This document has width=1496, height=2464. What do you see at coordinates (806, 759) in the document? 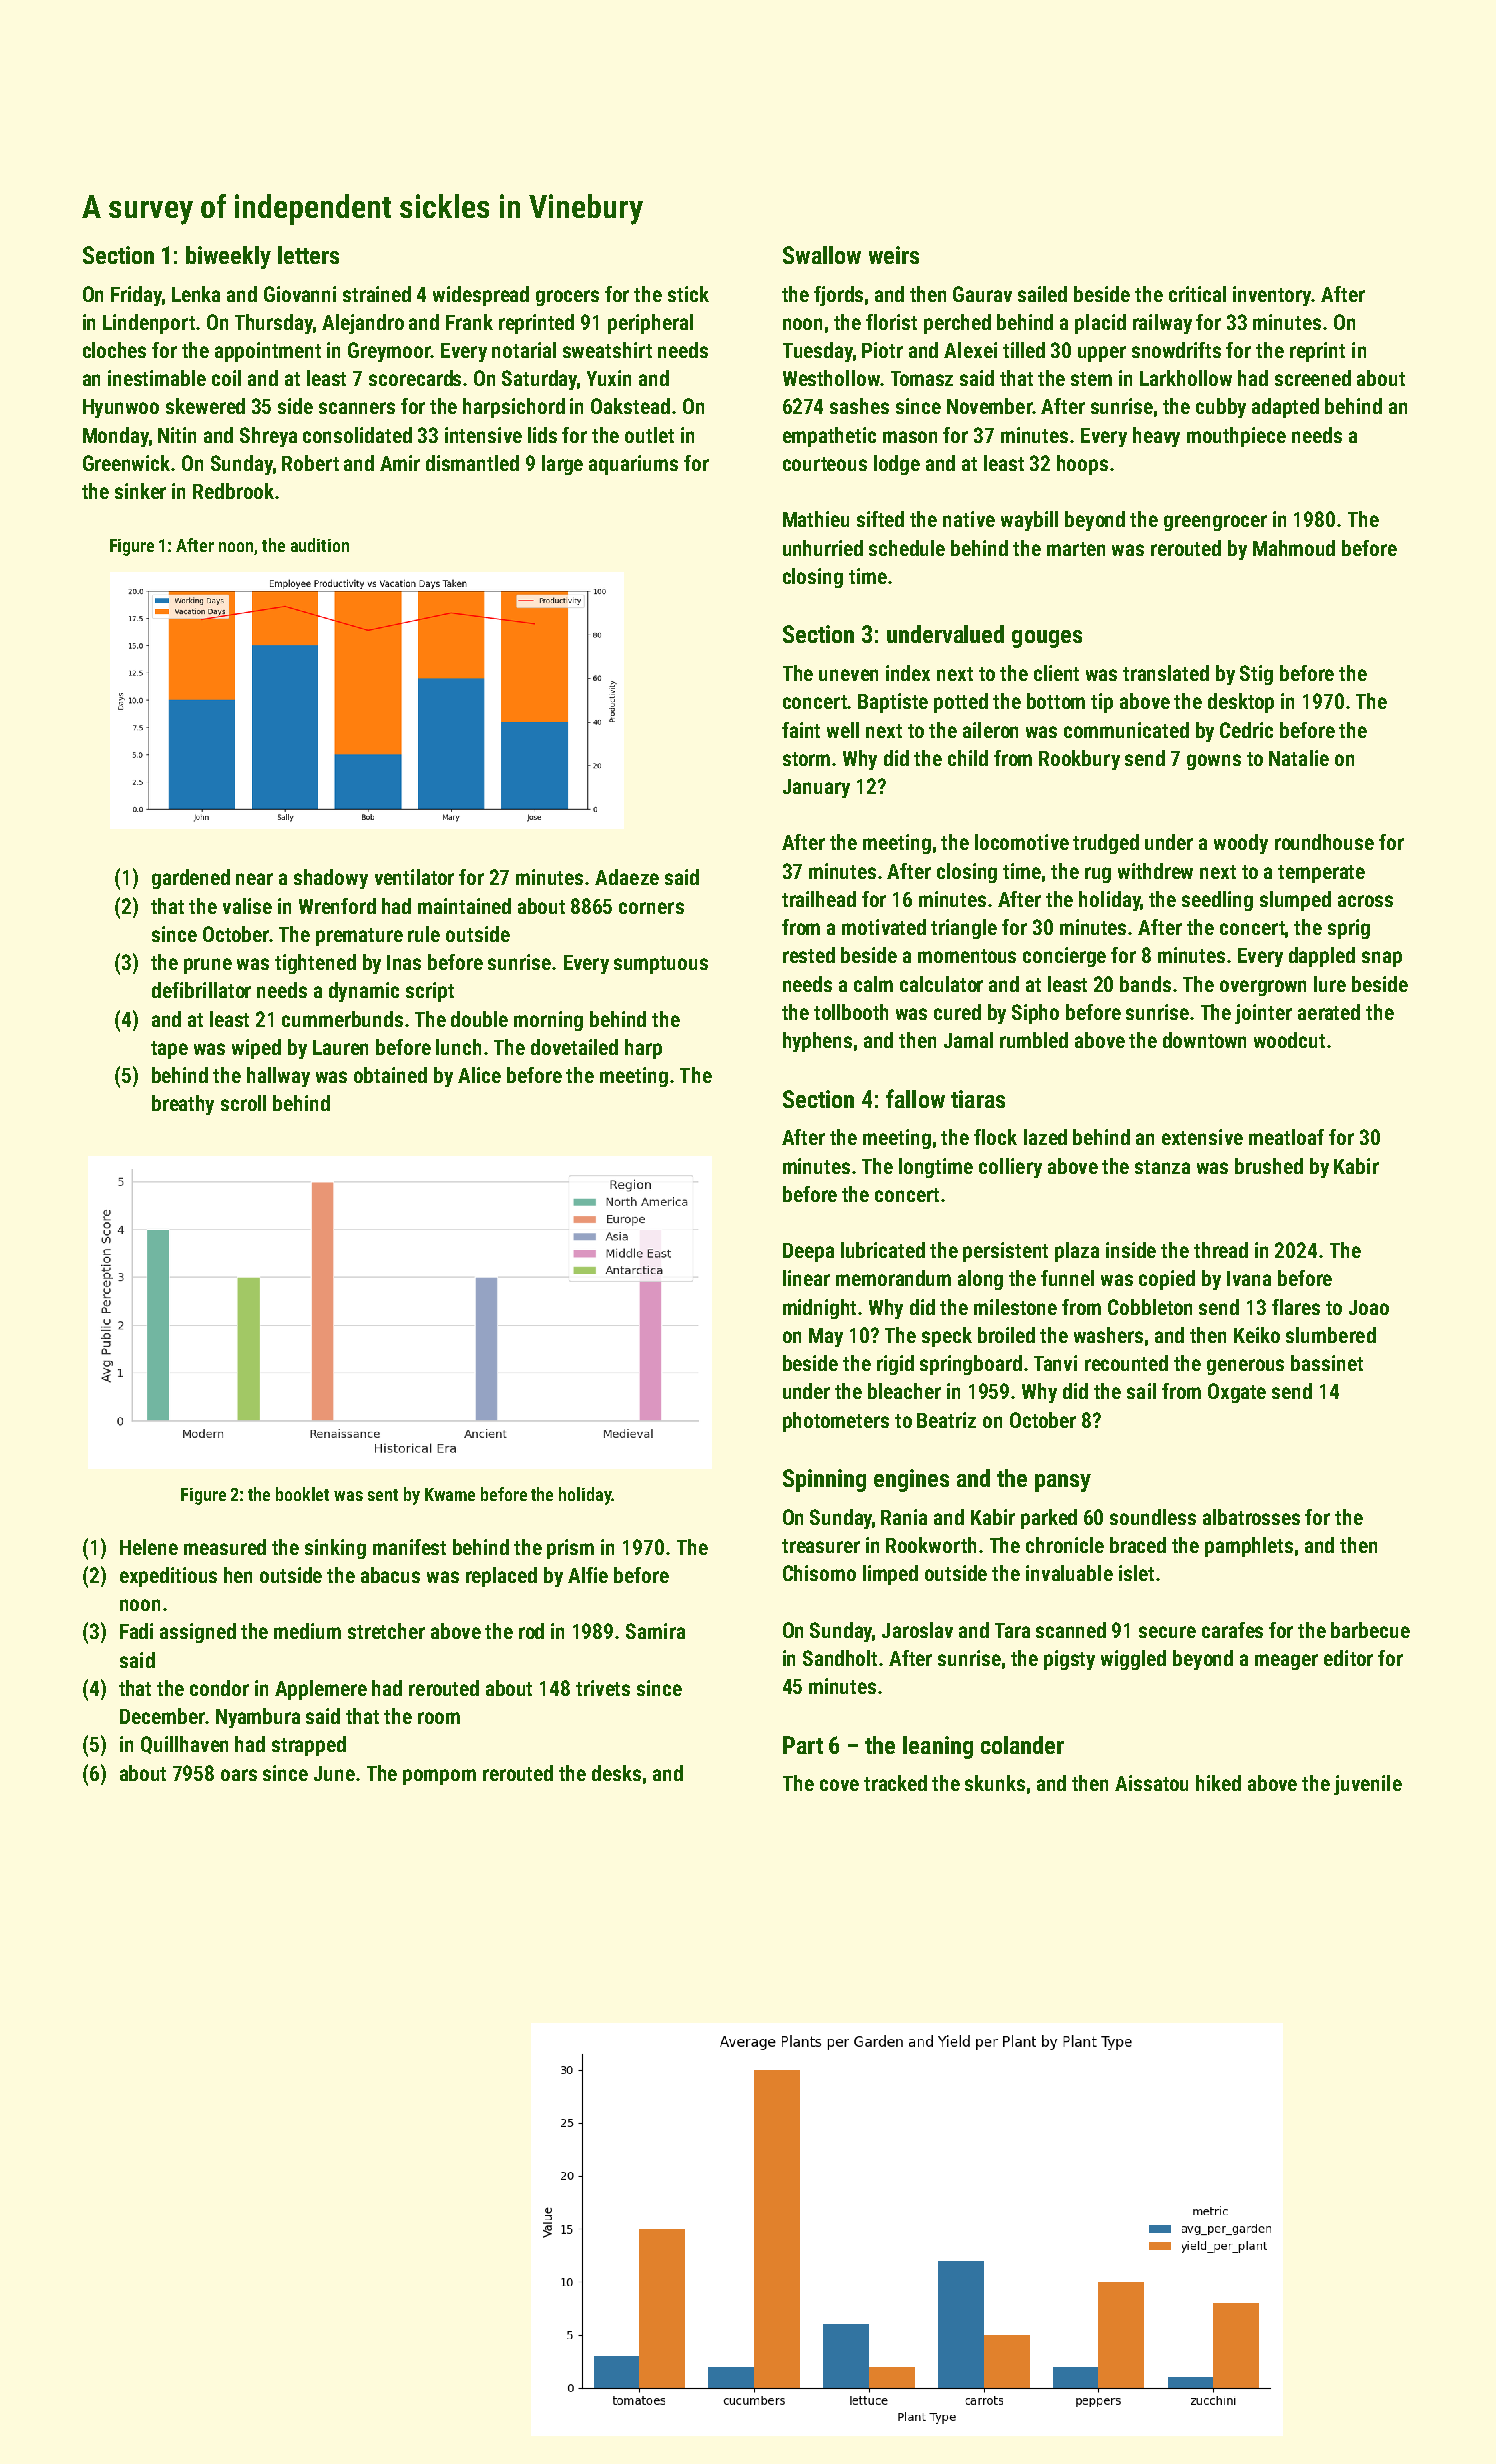
I see `storm` at bounding box center [806, 759].
